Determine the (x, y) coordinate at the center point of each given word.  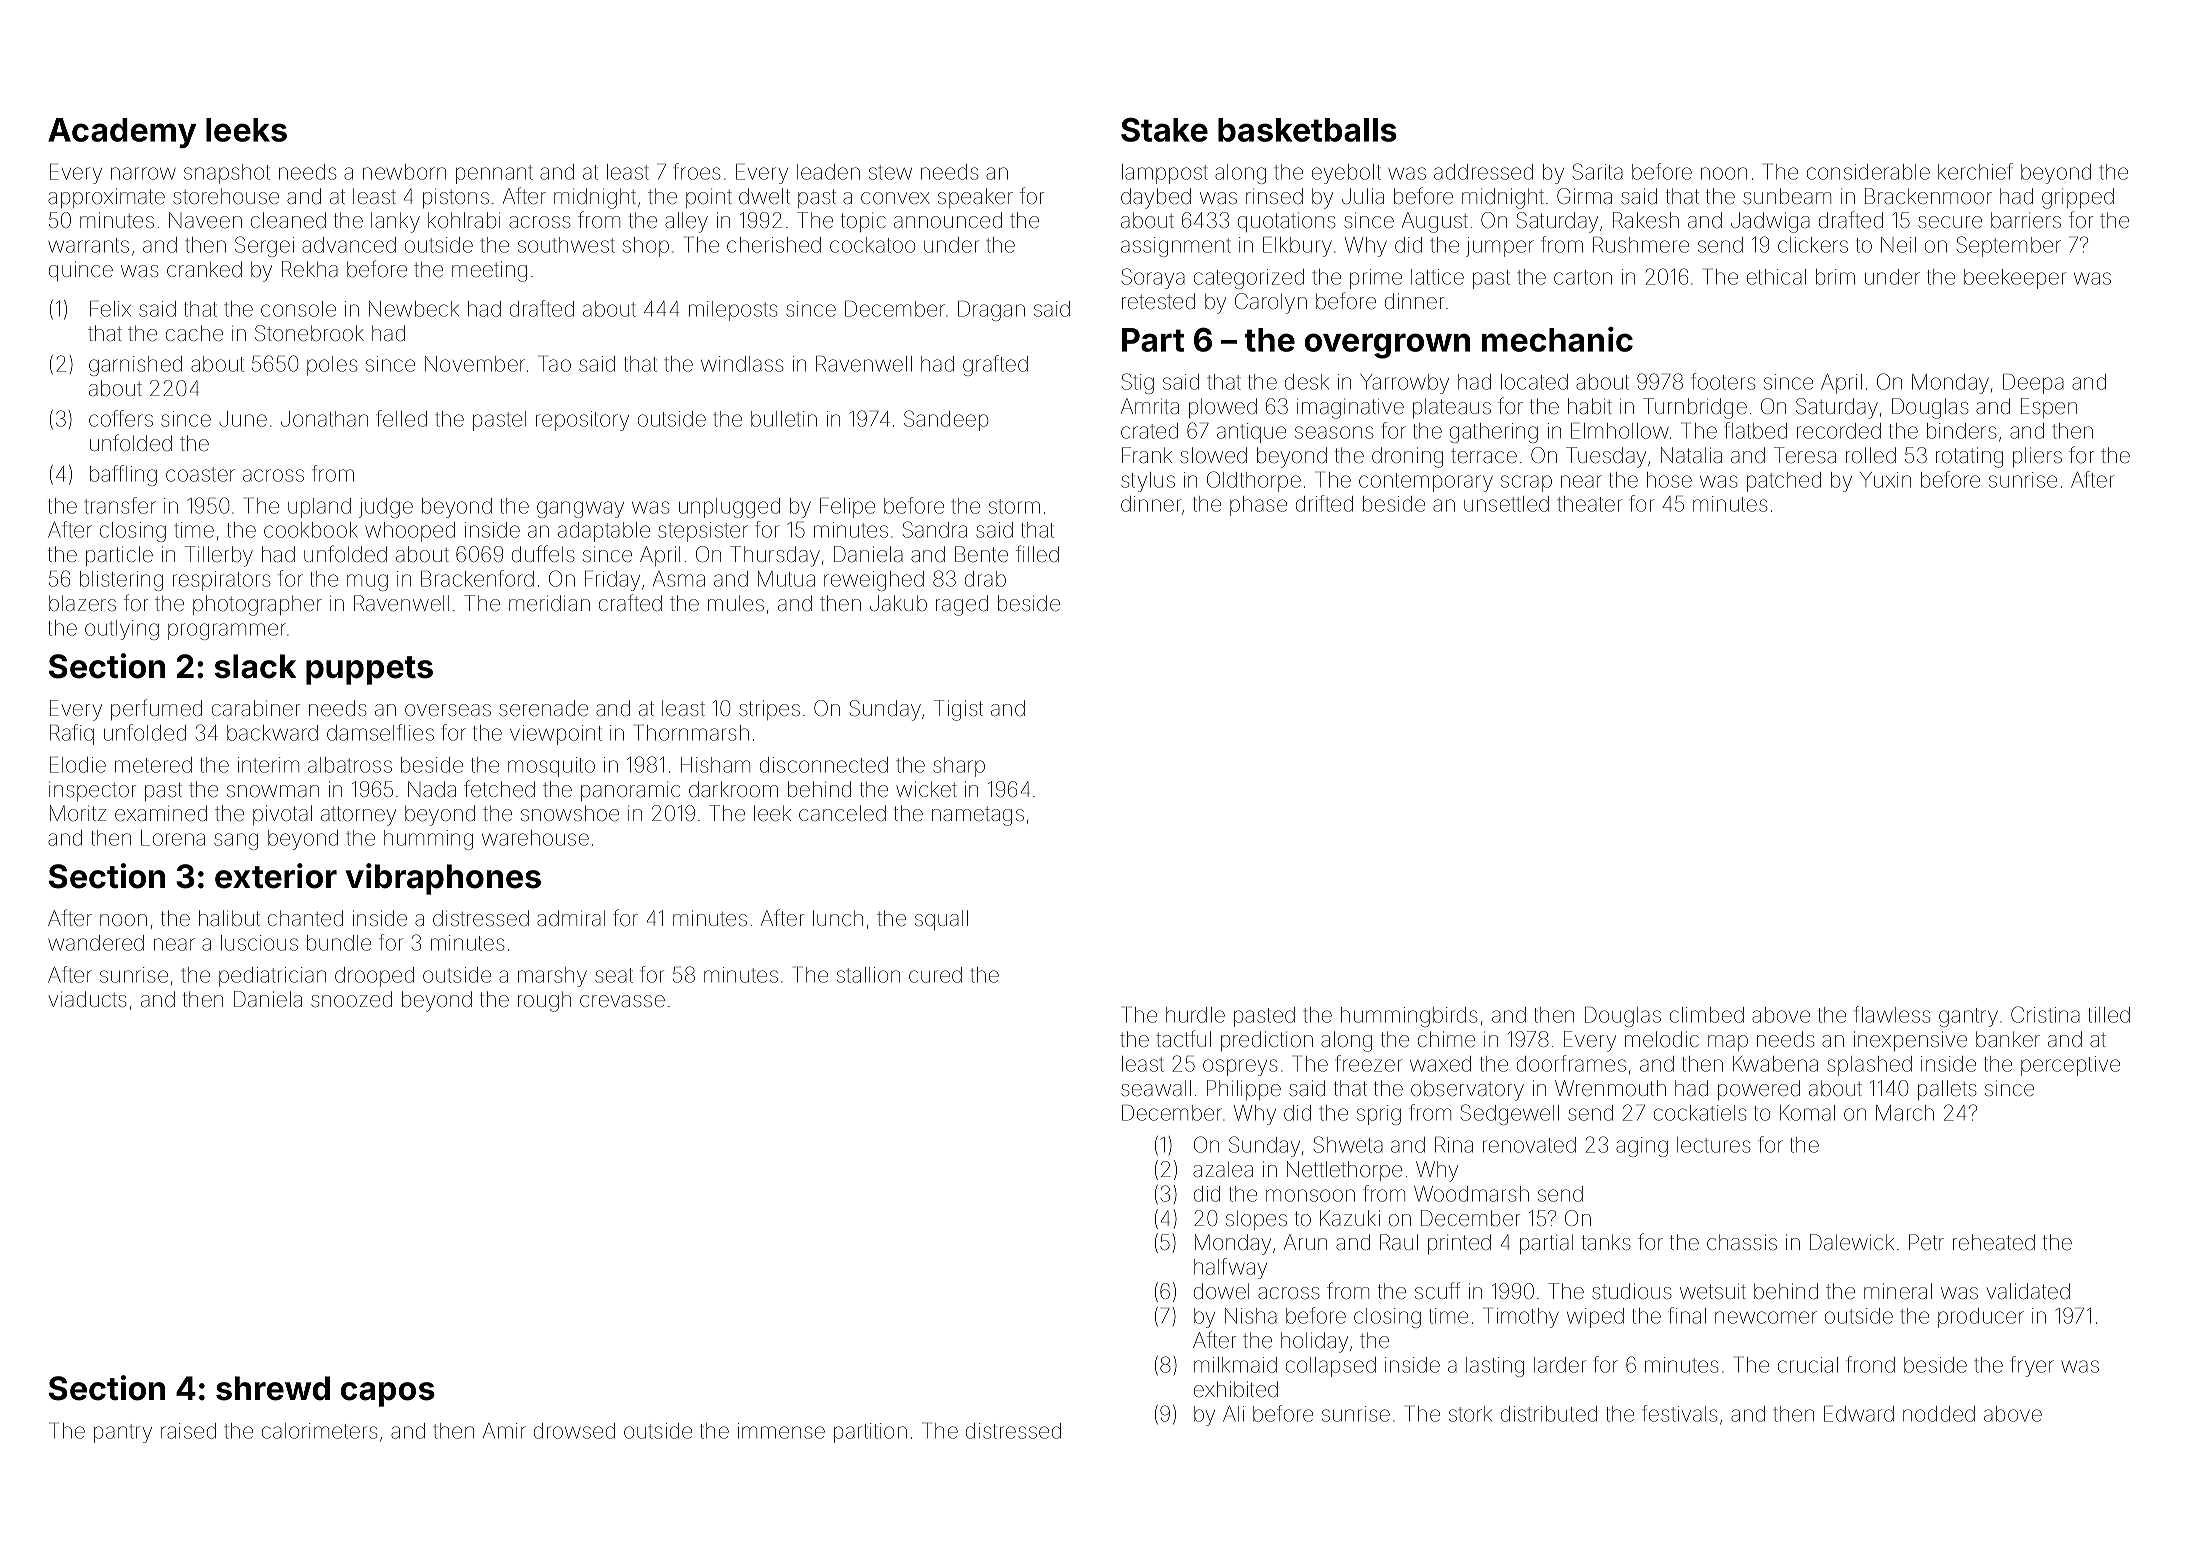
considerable (1868, 172)
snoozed (351, 999)
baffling (123, 475)
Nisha (1251, 1316)
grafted (995, 365)
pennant (494, 174)
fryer (2032, 1366)
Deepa (2033, 383)
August (1435, 222)
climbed (1707, 1015)
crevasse (622, 1001)
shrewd (273, 1388)
